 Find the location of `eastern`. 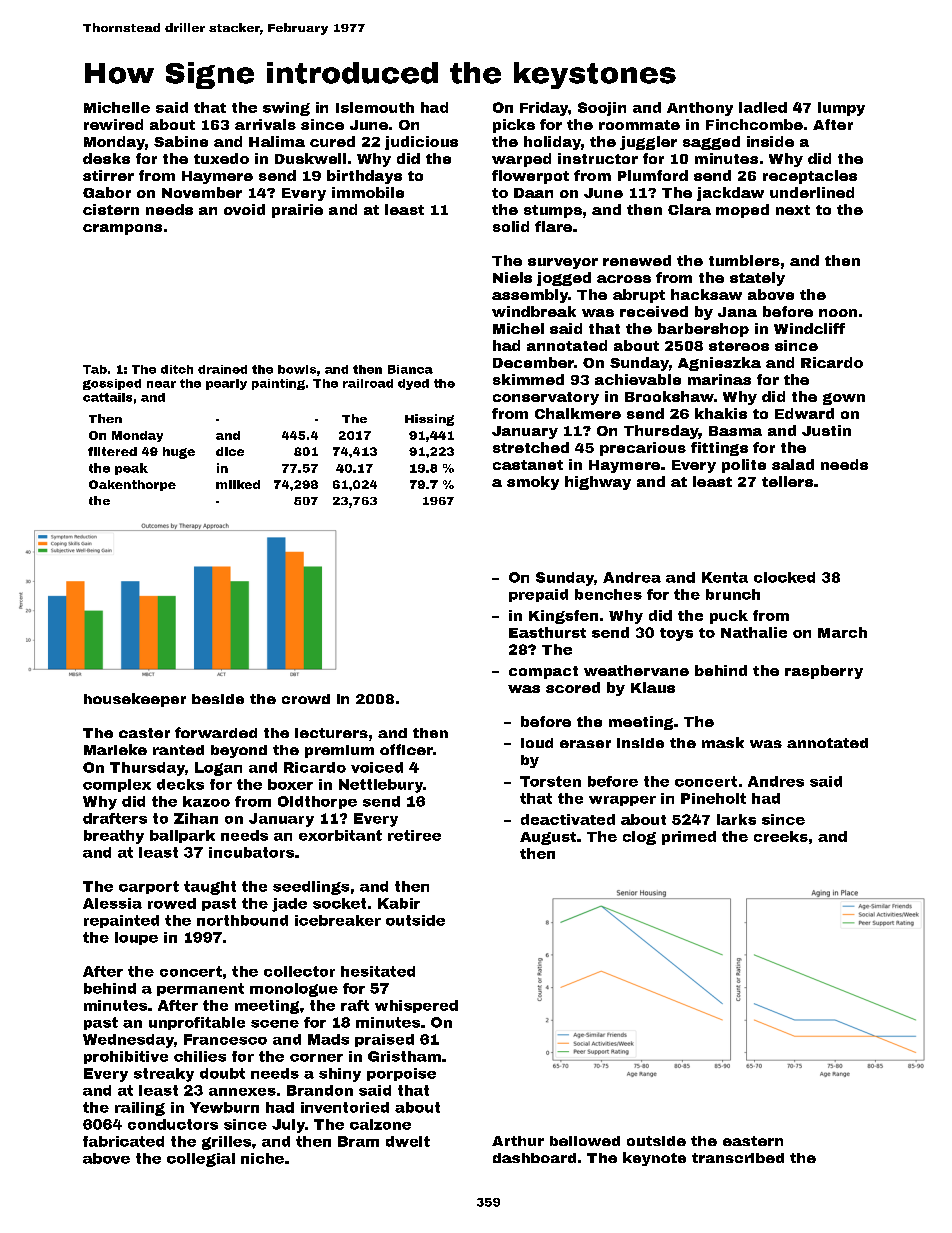

eastern is located at coordinates (753, 1141).
